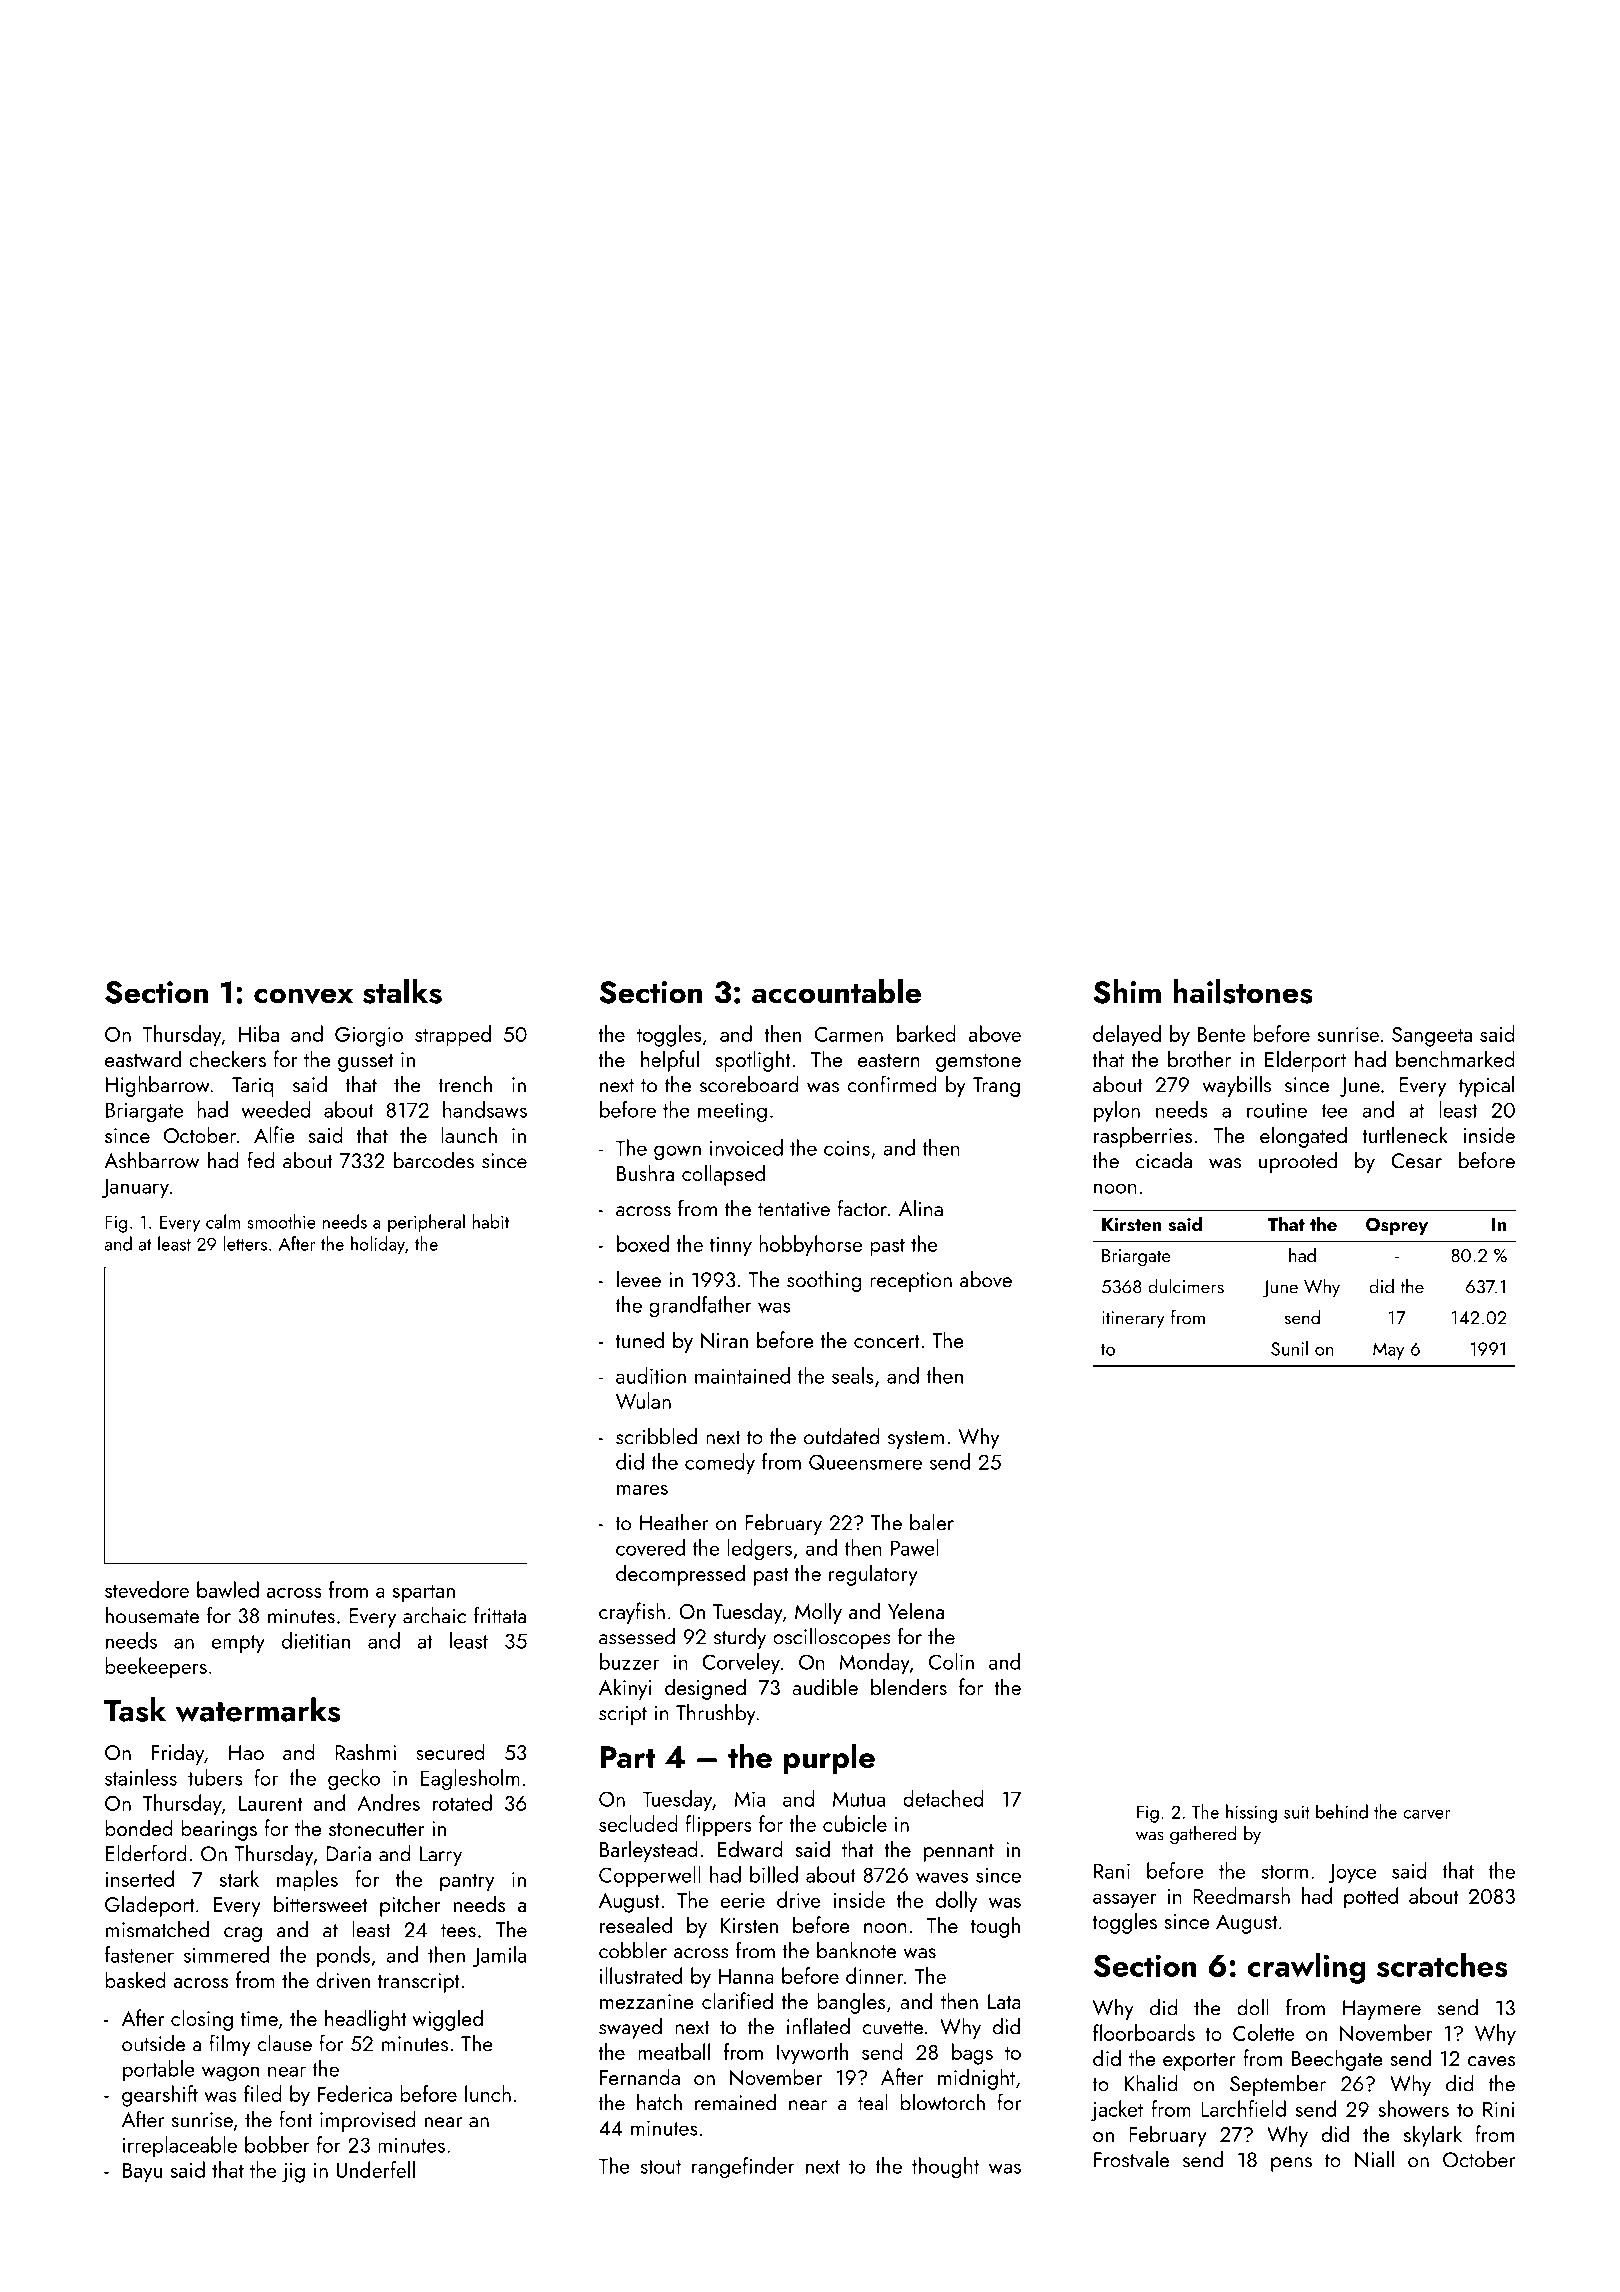 This image has width=1620, height=2292. I want to click on May, so click(1388, 1351).
